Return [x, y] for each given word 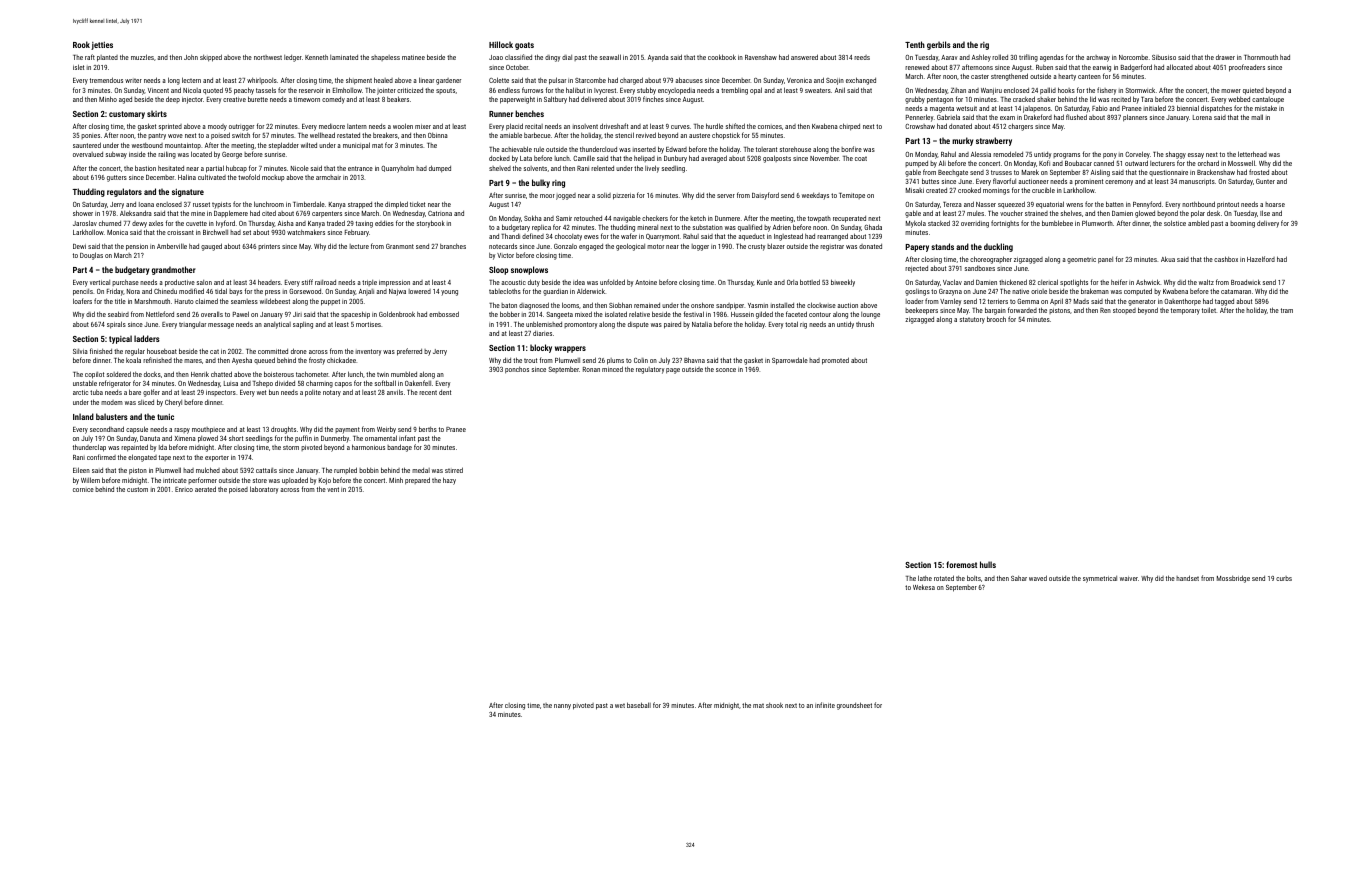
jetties [102, 46]
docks [152, 374]
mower [1231, 91]
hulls [988, 564]
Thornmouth [1261, 57]
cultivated [212, 177]
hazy [449, 481]
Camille [584, 158]
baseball [639, 705]
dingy [552, 58]
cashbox [1226, 259]
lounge [870, 315]
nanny [562, 707]
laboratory [264, 490]
